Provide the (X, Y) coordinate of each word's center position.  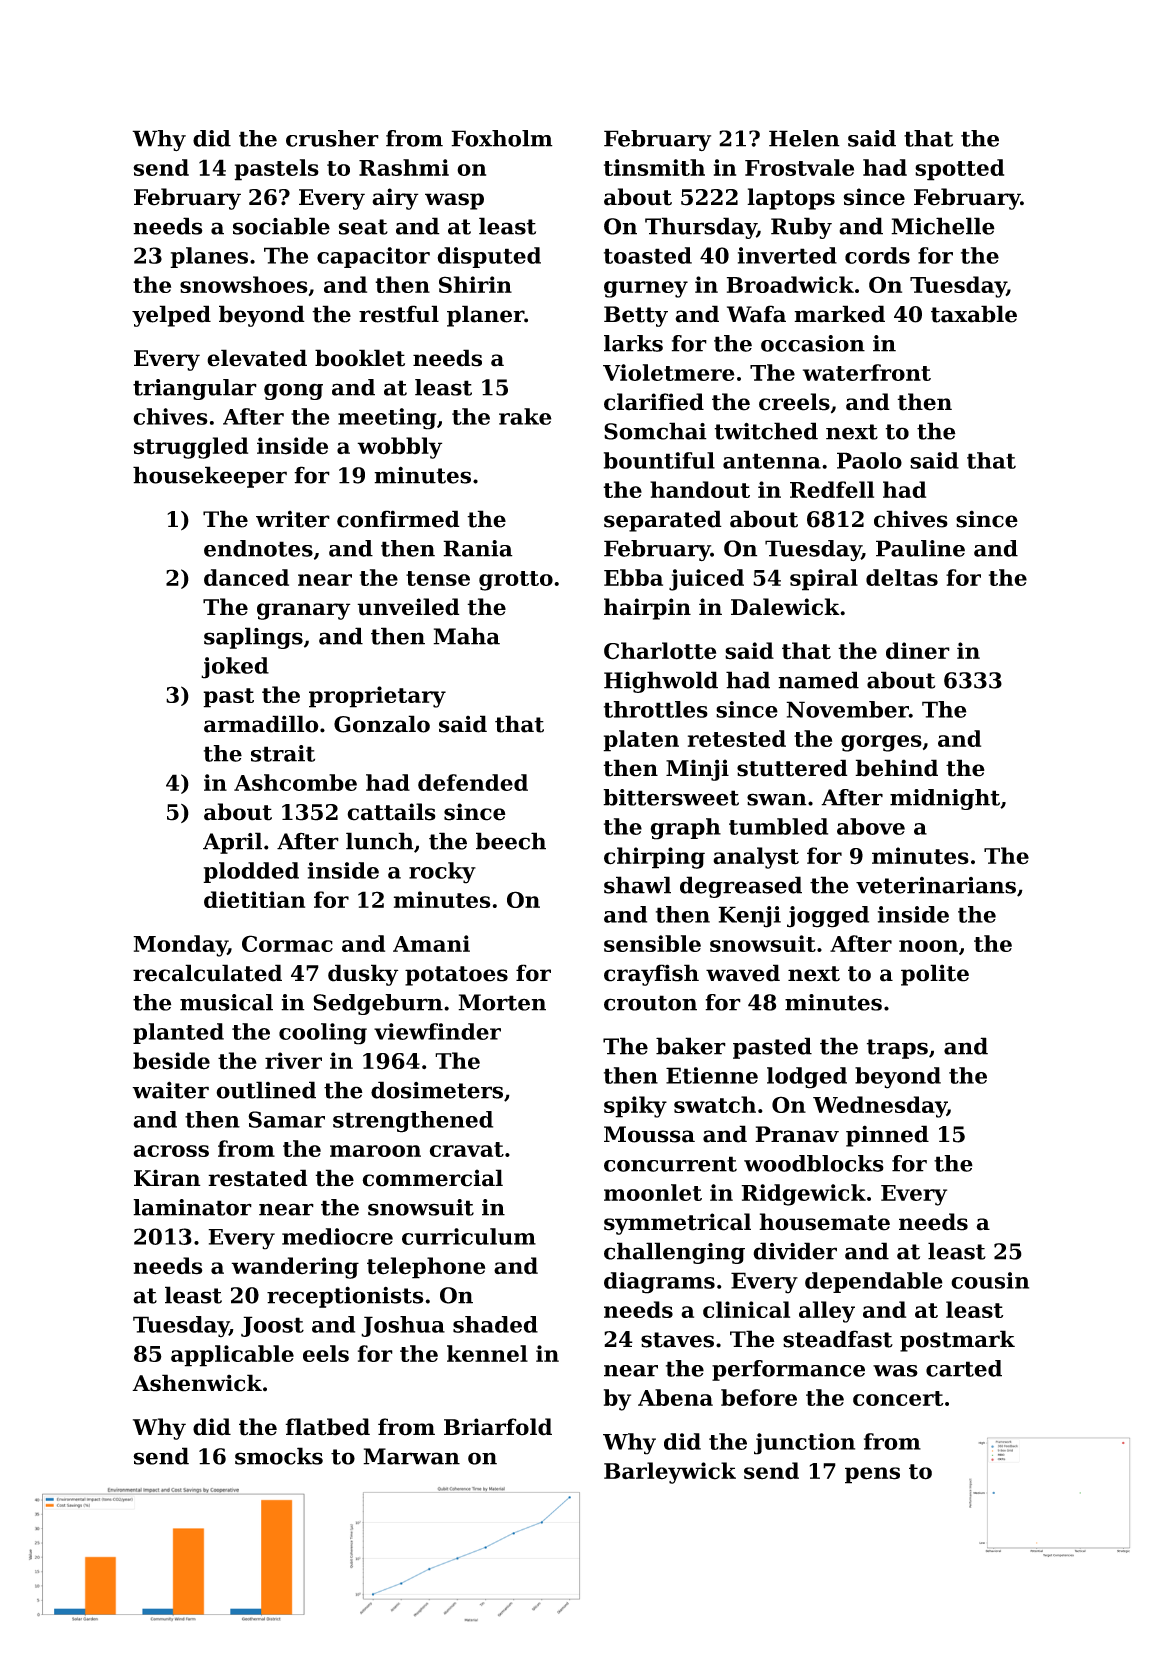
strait (283, 753)
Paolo (869, 460)
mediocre (337, 1236)
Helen (804, 138)
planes (209, 257)
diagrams (659, 1283)
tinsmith (654, 167)
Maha (466, 636)
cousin (990, 1280)
